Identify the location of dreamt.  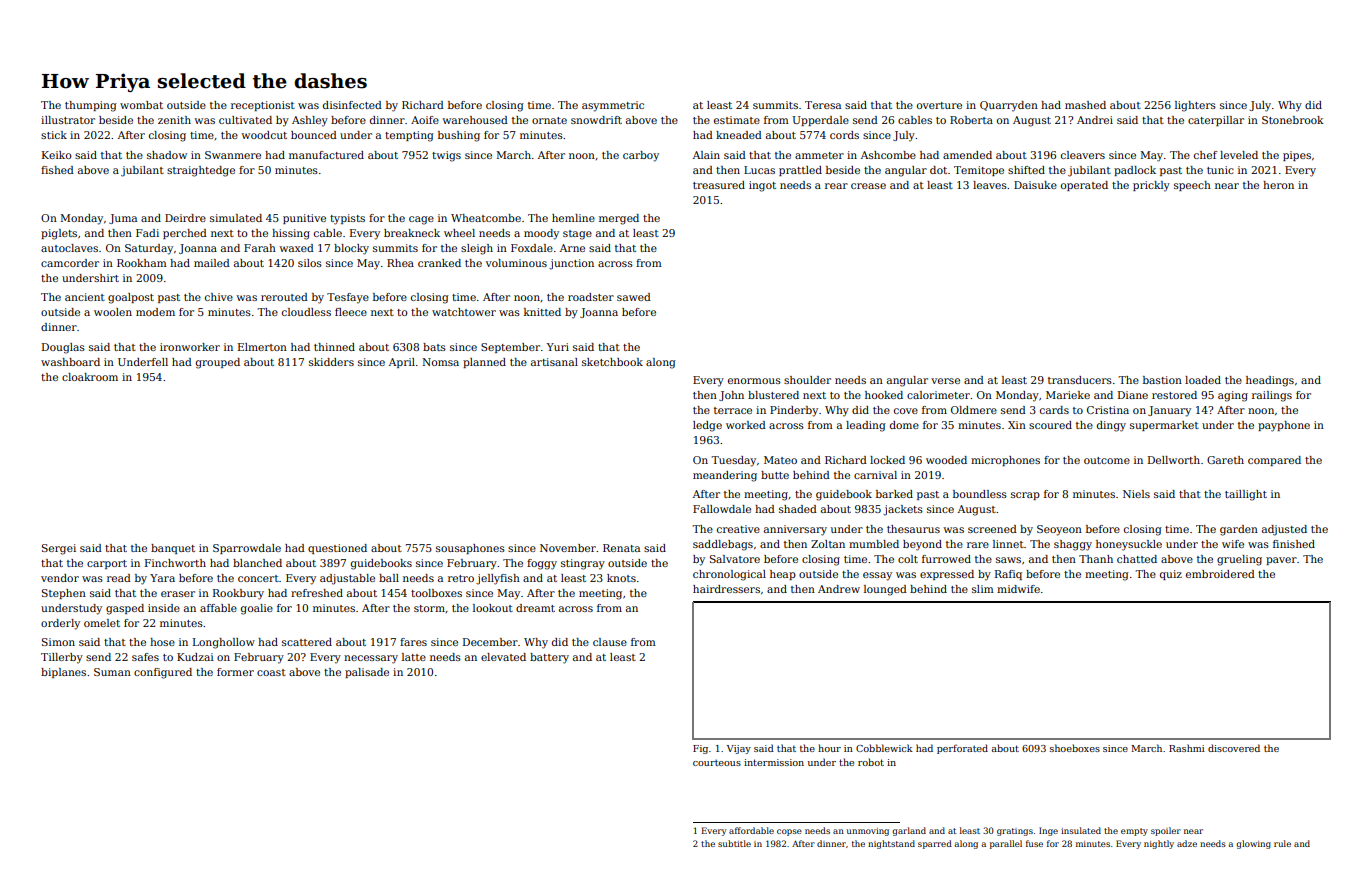
(535, 608).
